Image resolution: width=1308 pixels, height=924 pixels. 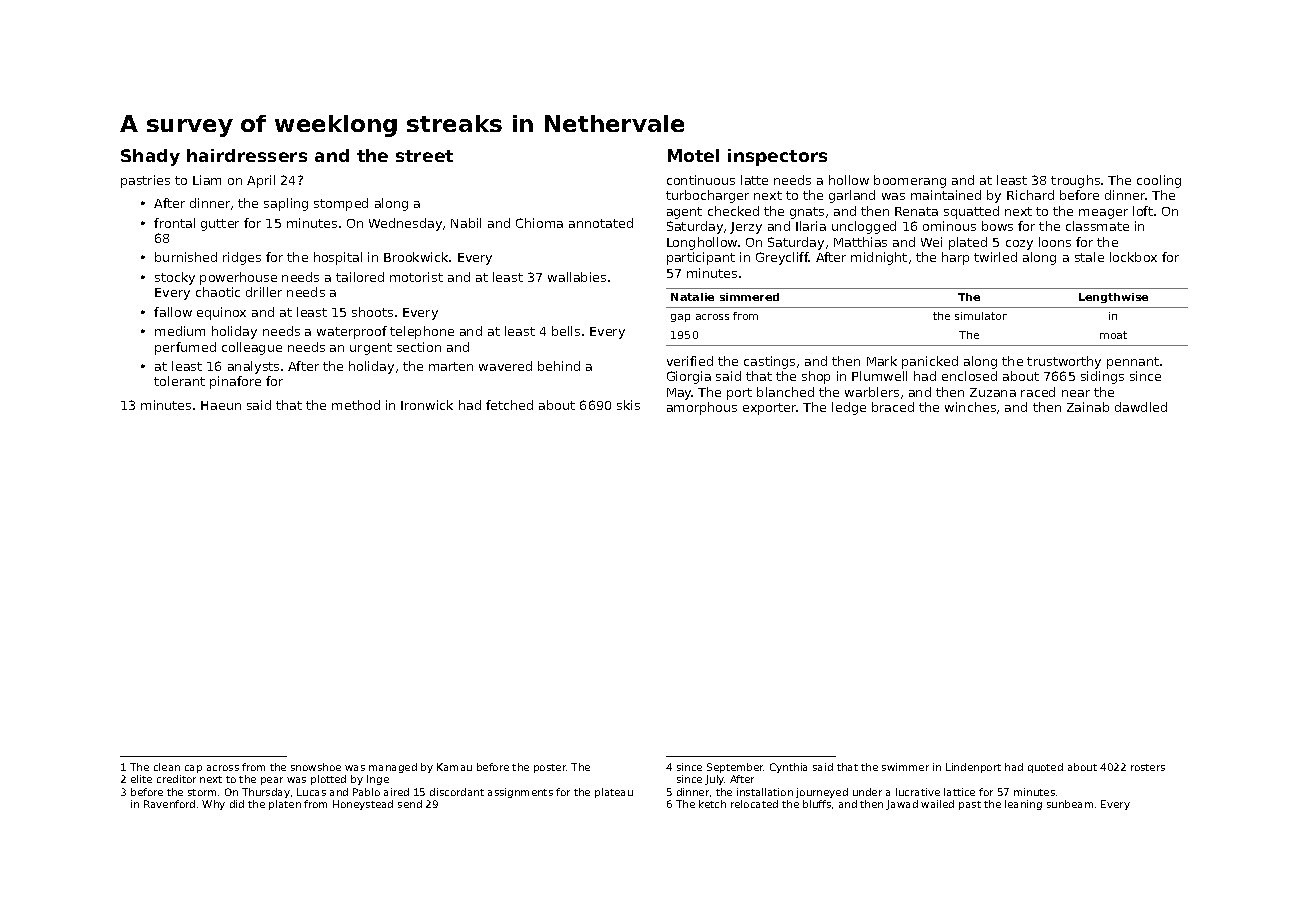 I want to click on unclogged, so click(x=864, y=227).
